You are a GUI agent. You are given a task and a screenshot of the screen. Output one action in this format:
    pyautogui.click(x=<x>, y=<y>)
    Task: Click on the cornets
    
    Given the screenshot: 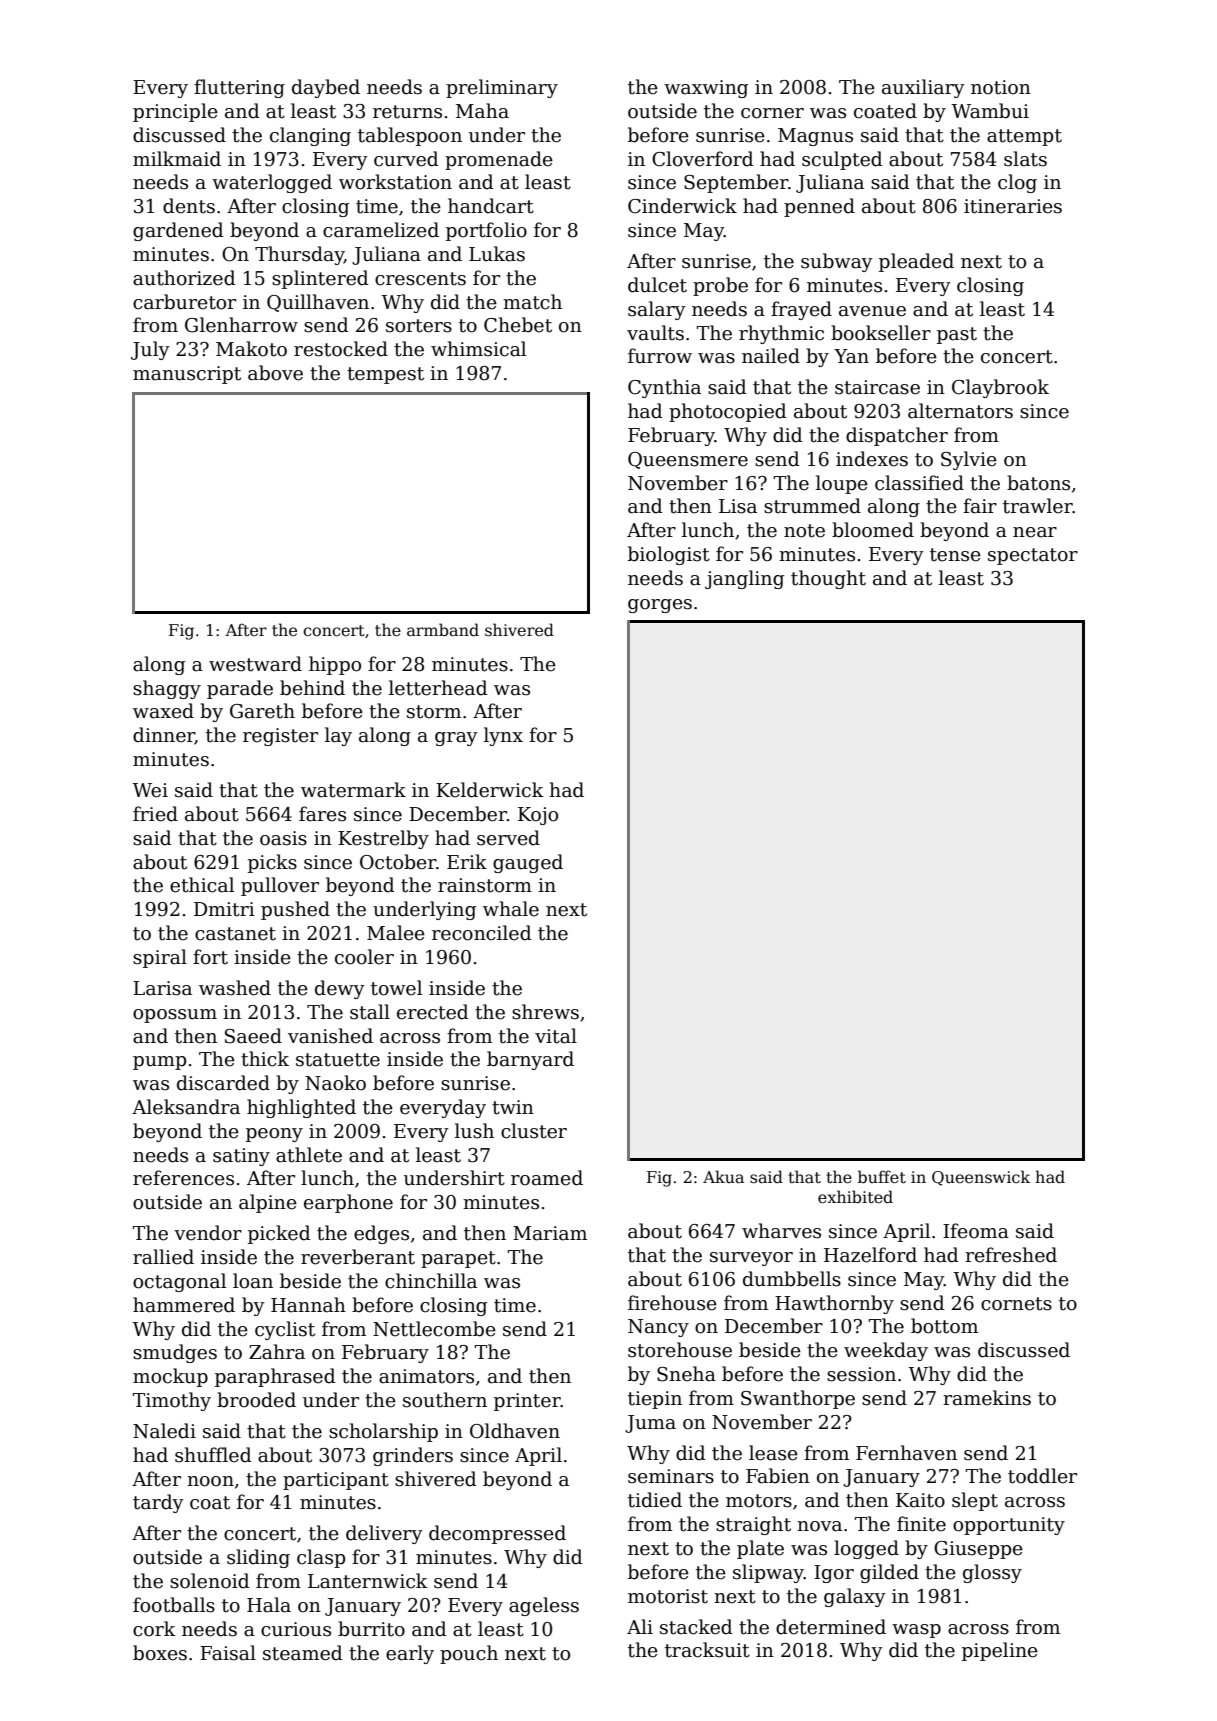 What is the action you would take?
    pyautogui.click(x=1016, y=1304)
